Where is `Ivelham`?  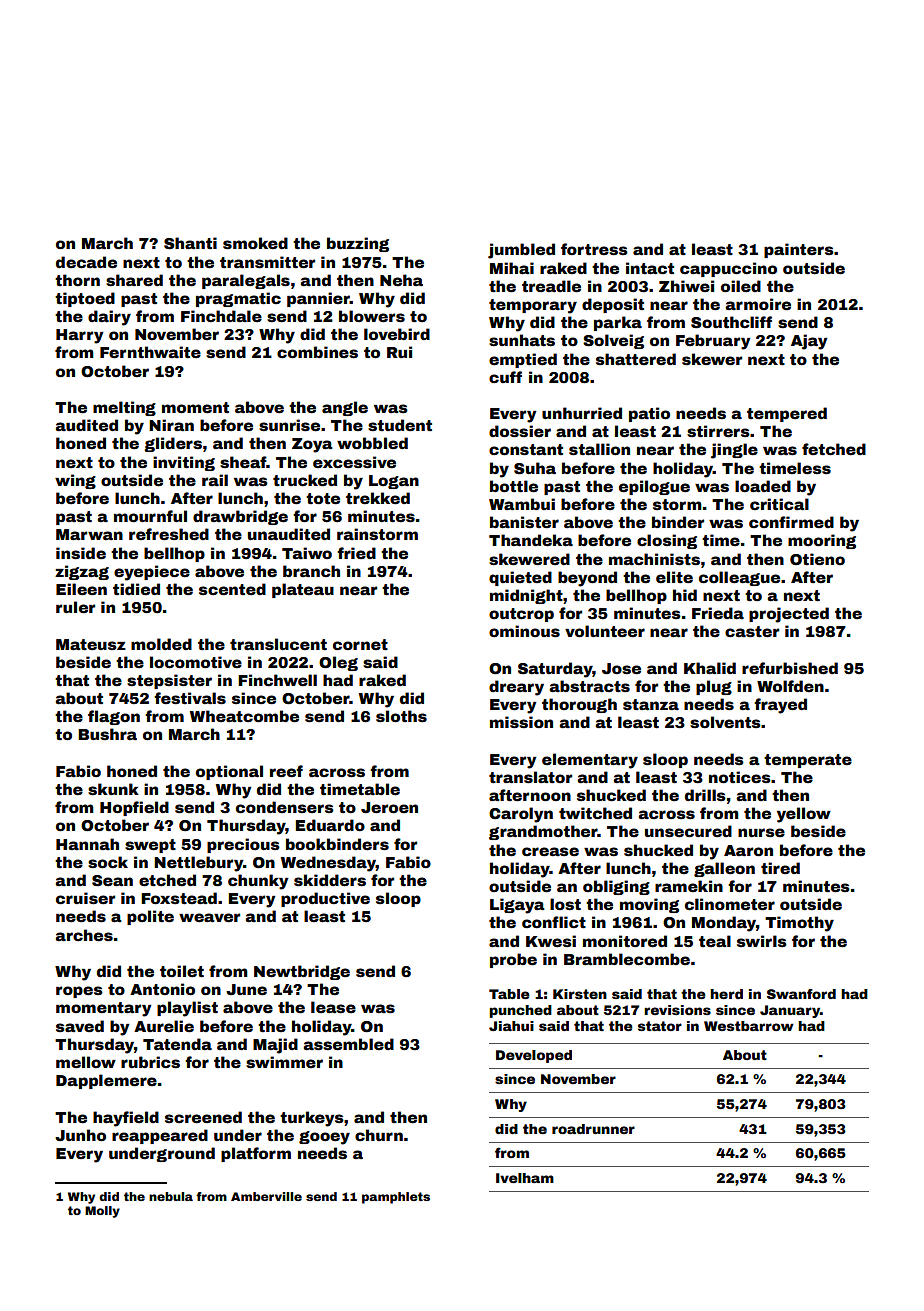 Ivelham is located at coordinates (525, 1178).
